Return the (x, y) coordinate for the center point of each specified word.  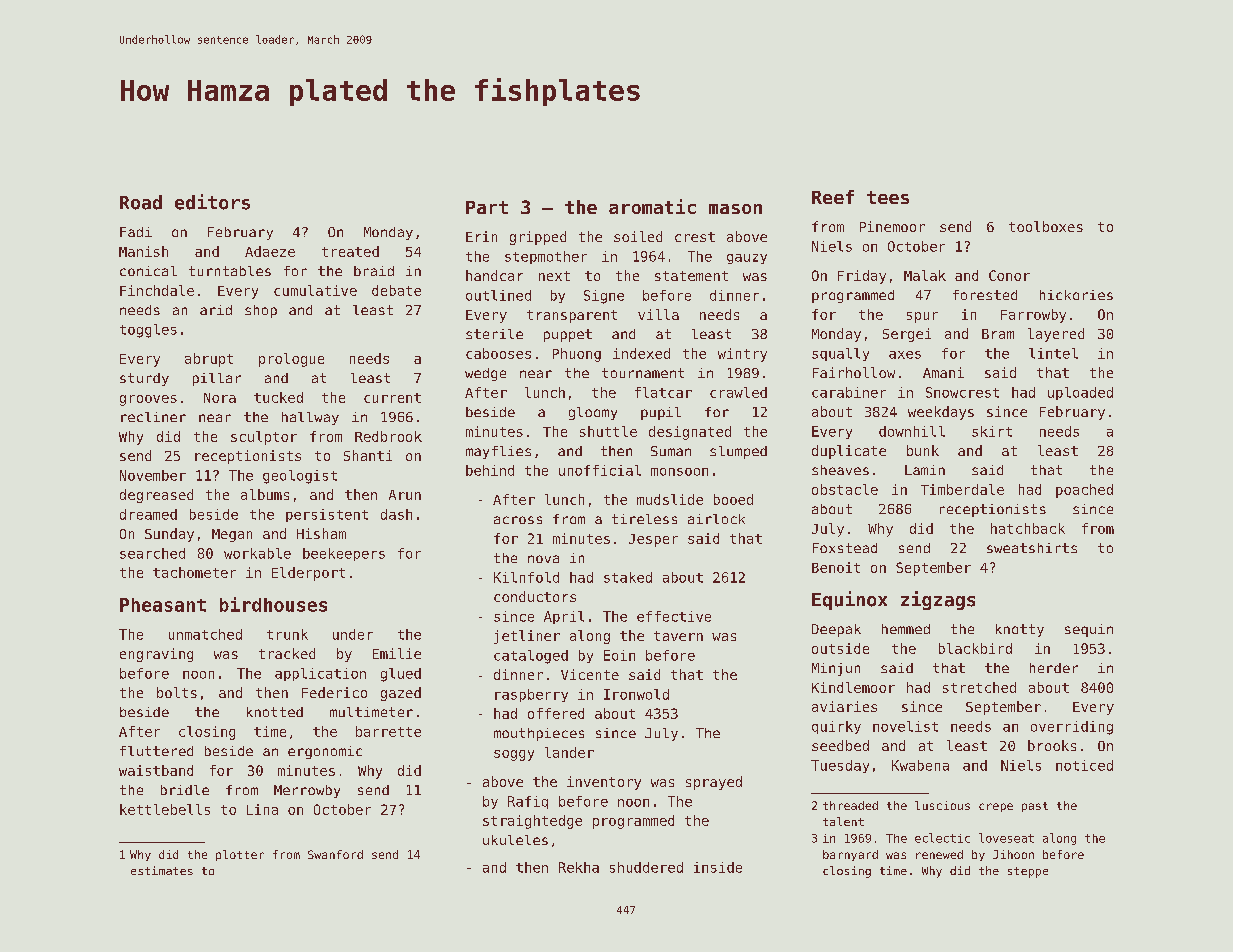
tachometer (194, 572)
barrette (388, 731)
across (518, 520)
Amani (943, 372)
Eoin (619, 655)
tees (888, 197)
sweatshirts (1032, 548)
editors (212, 202)
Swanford (335, 854)
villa (658, 314)
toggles (148, 331)
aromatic (652, 206)
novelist (905, 726)
